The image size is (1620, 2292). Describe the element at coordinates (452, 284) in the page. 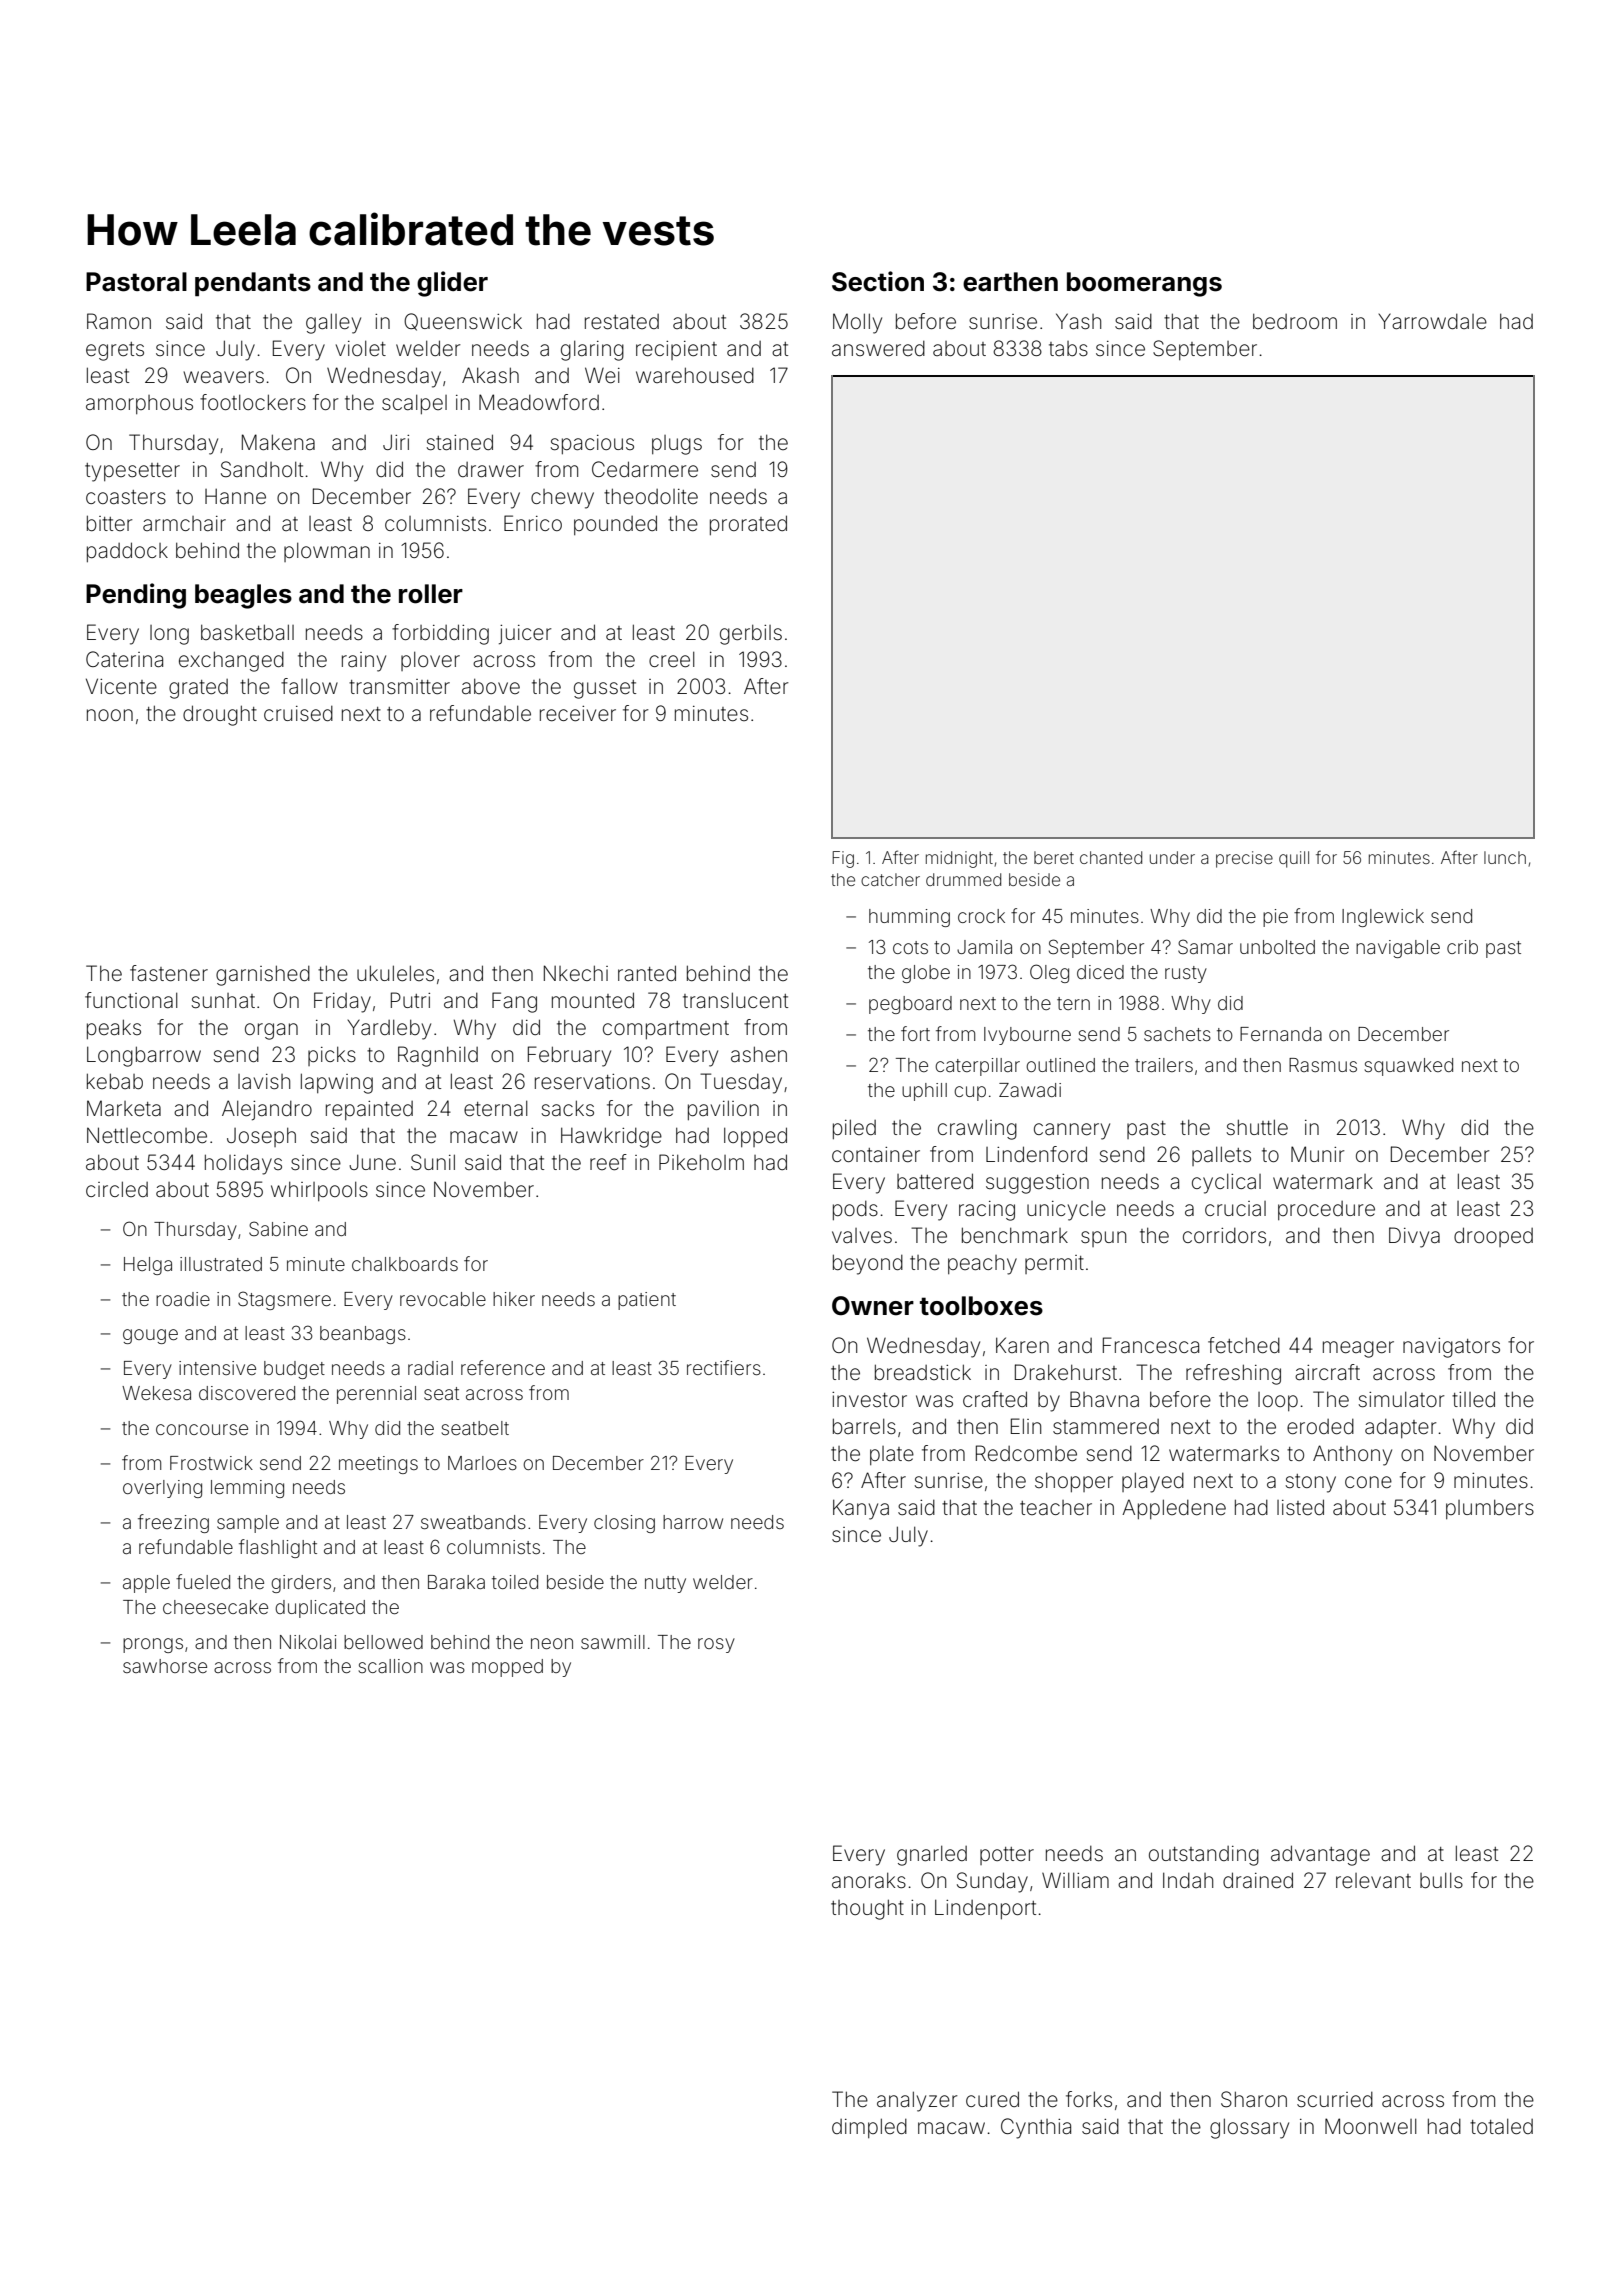

I see `glider` at that location.
